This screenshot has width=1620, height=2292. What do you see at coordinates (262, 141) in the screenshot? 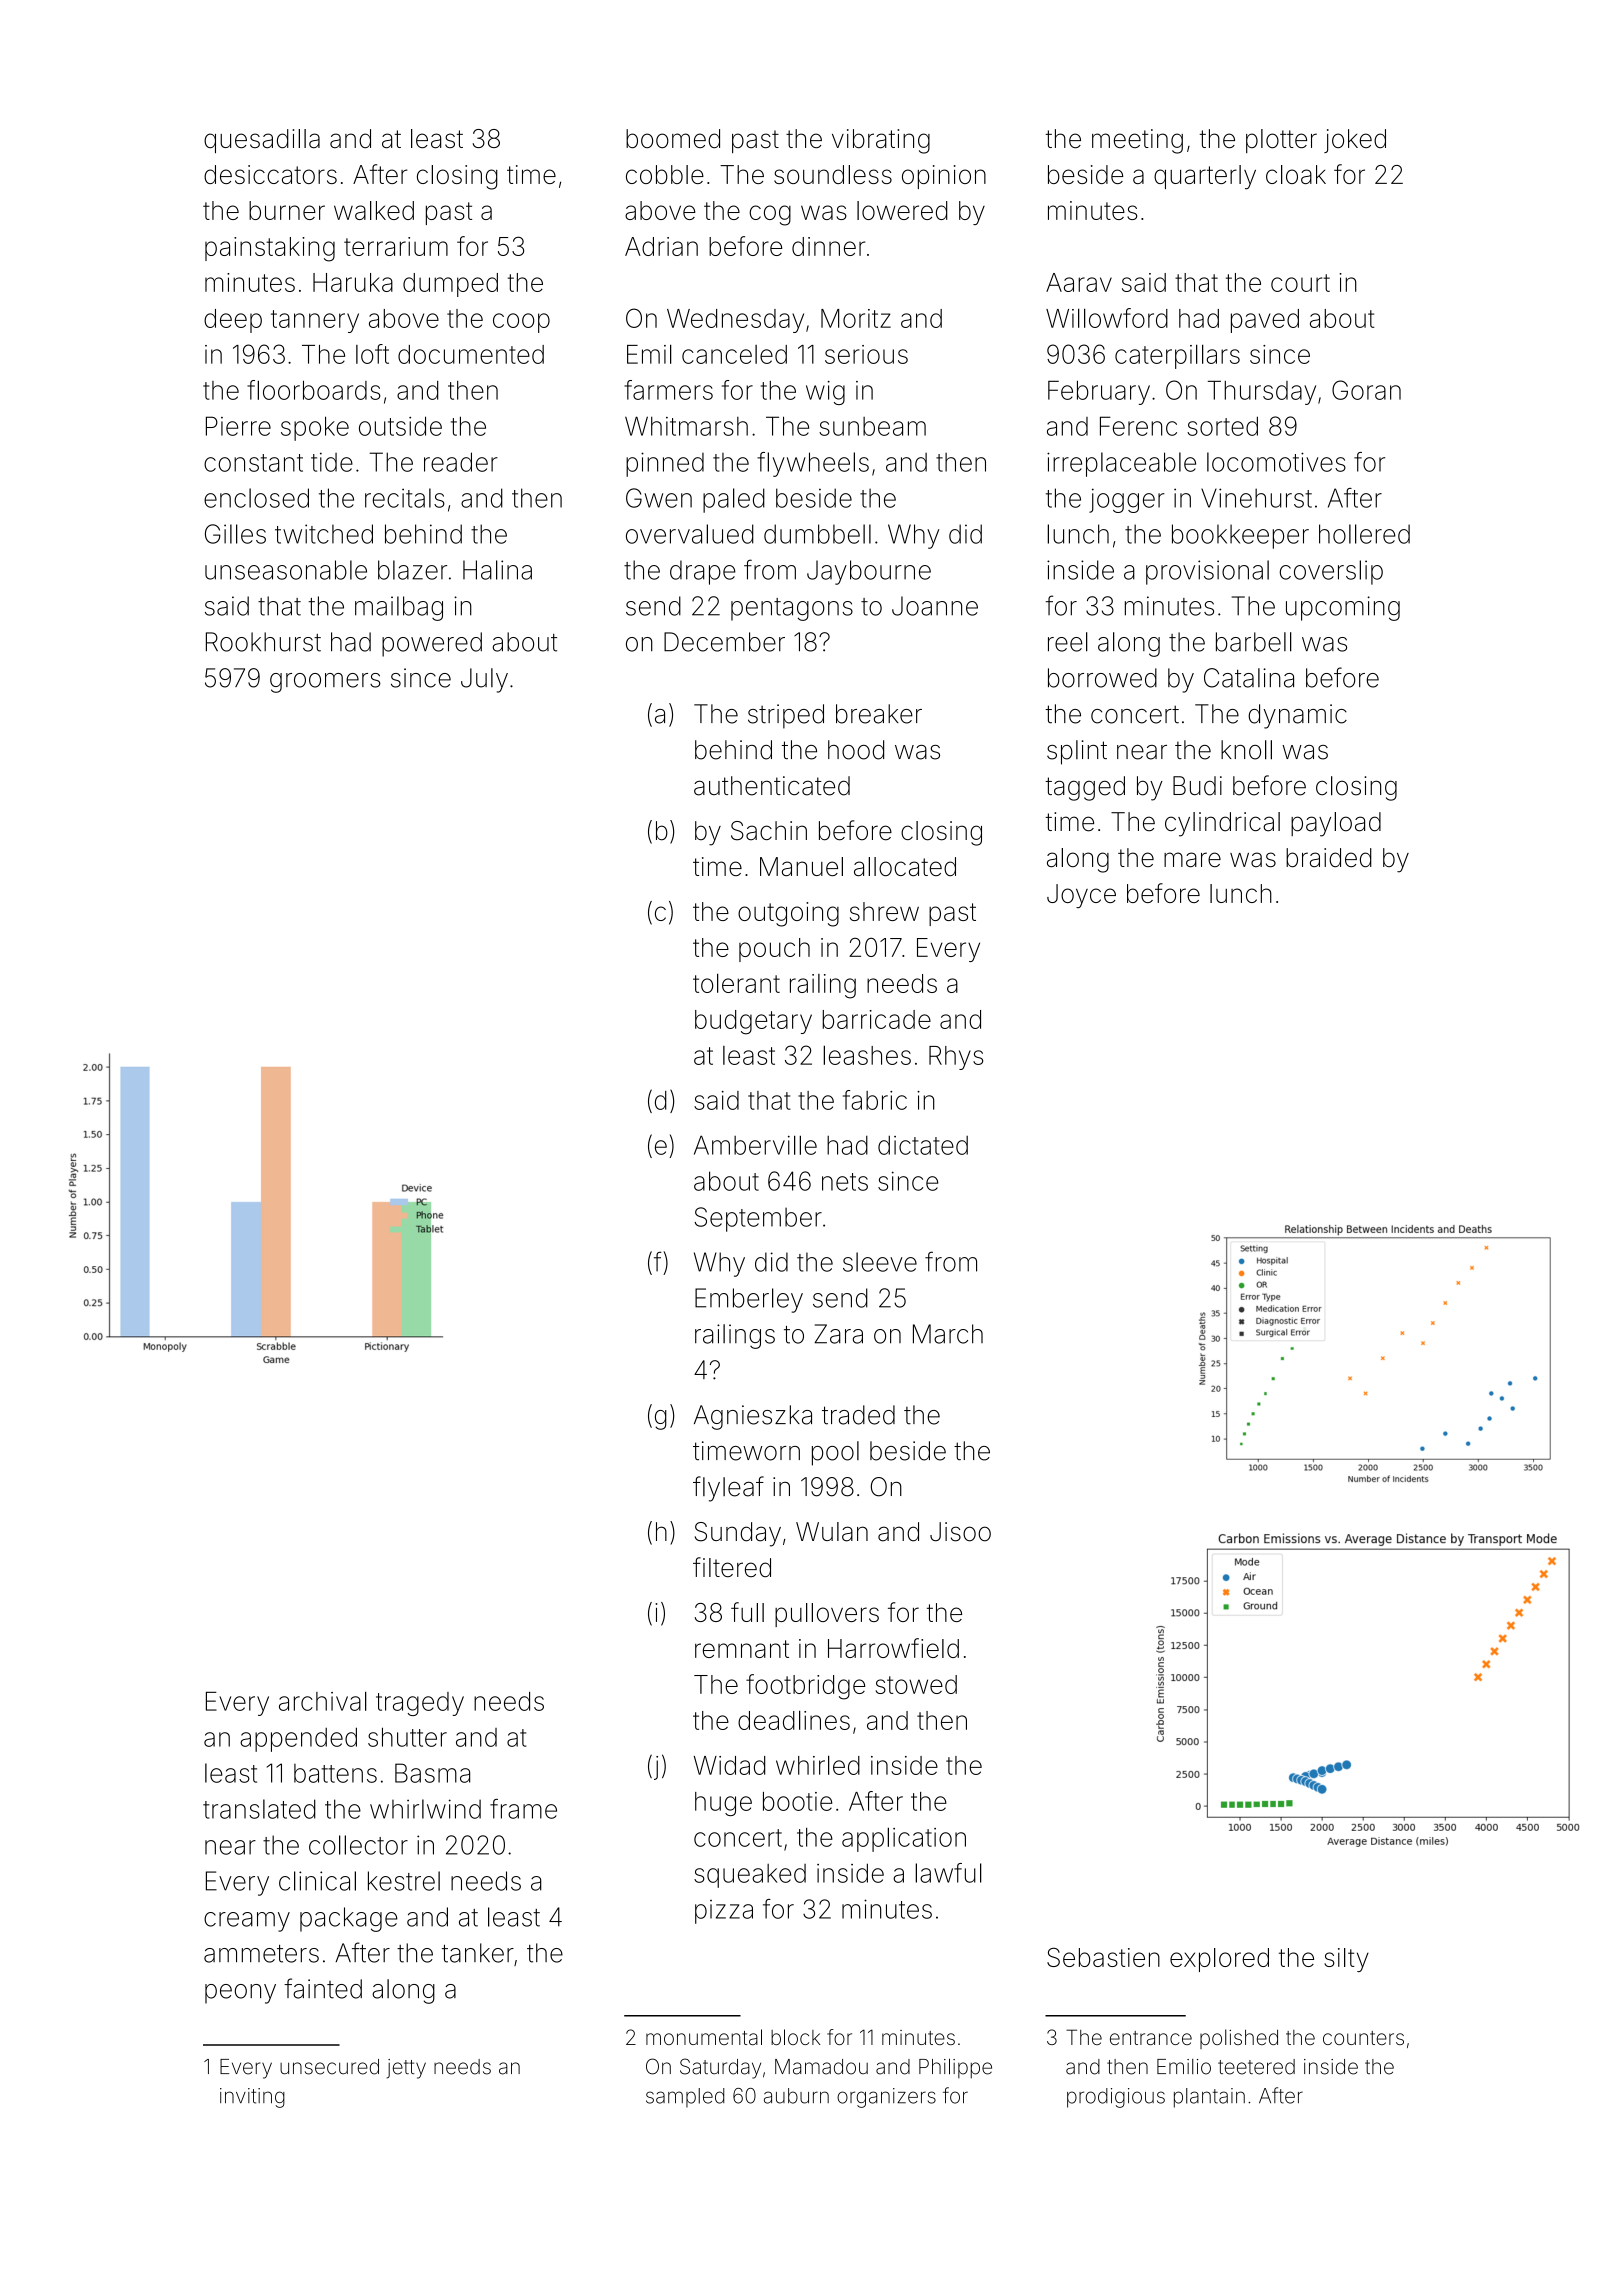
I see `quesadilla` at bounding box center [262, 141].
